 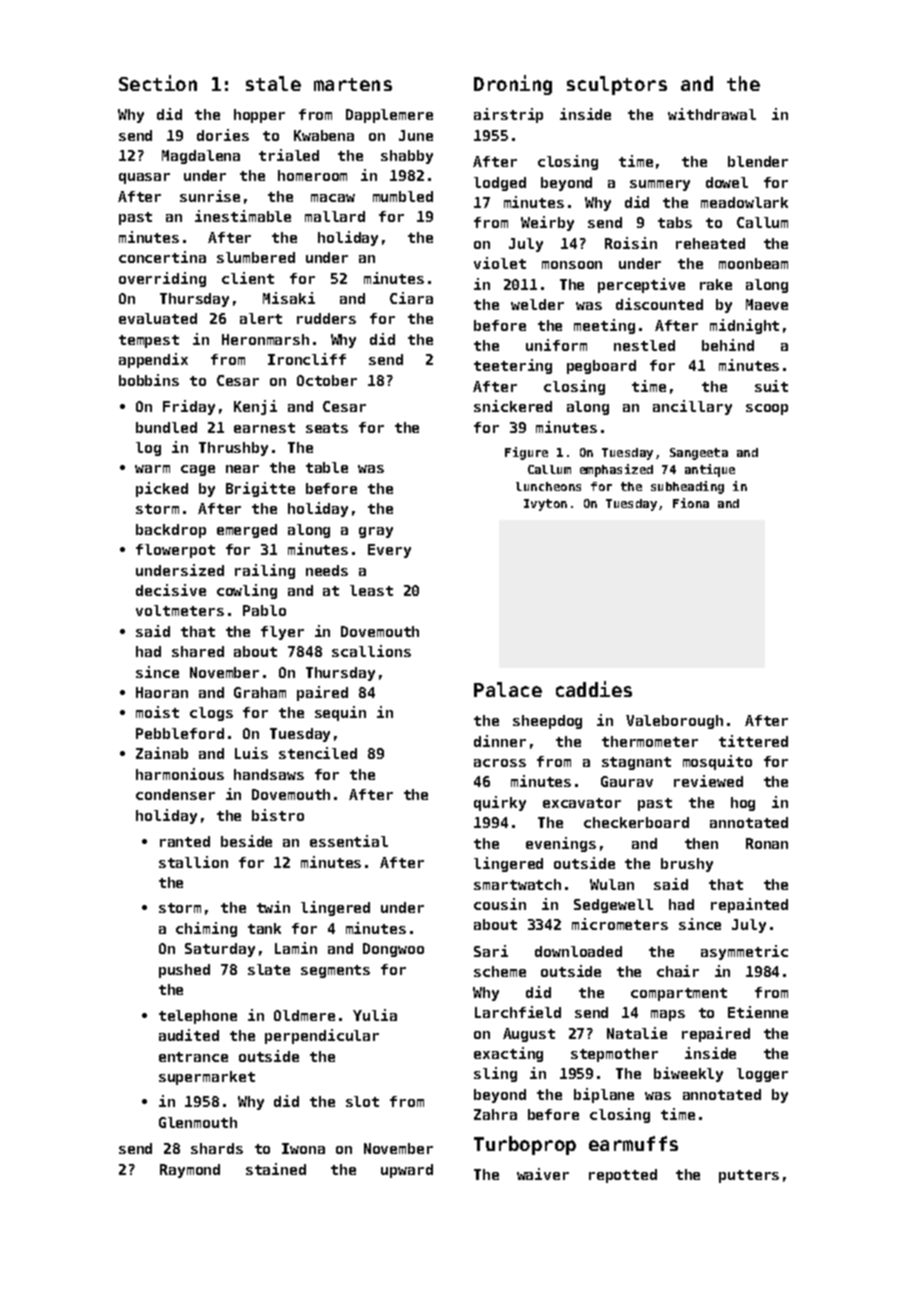 I want to click on Zainab, so click(x=162, y=753).
